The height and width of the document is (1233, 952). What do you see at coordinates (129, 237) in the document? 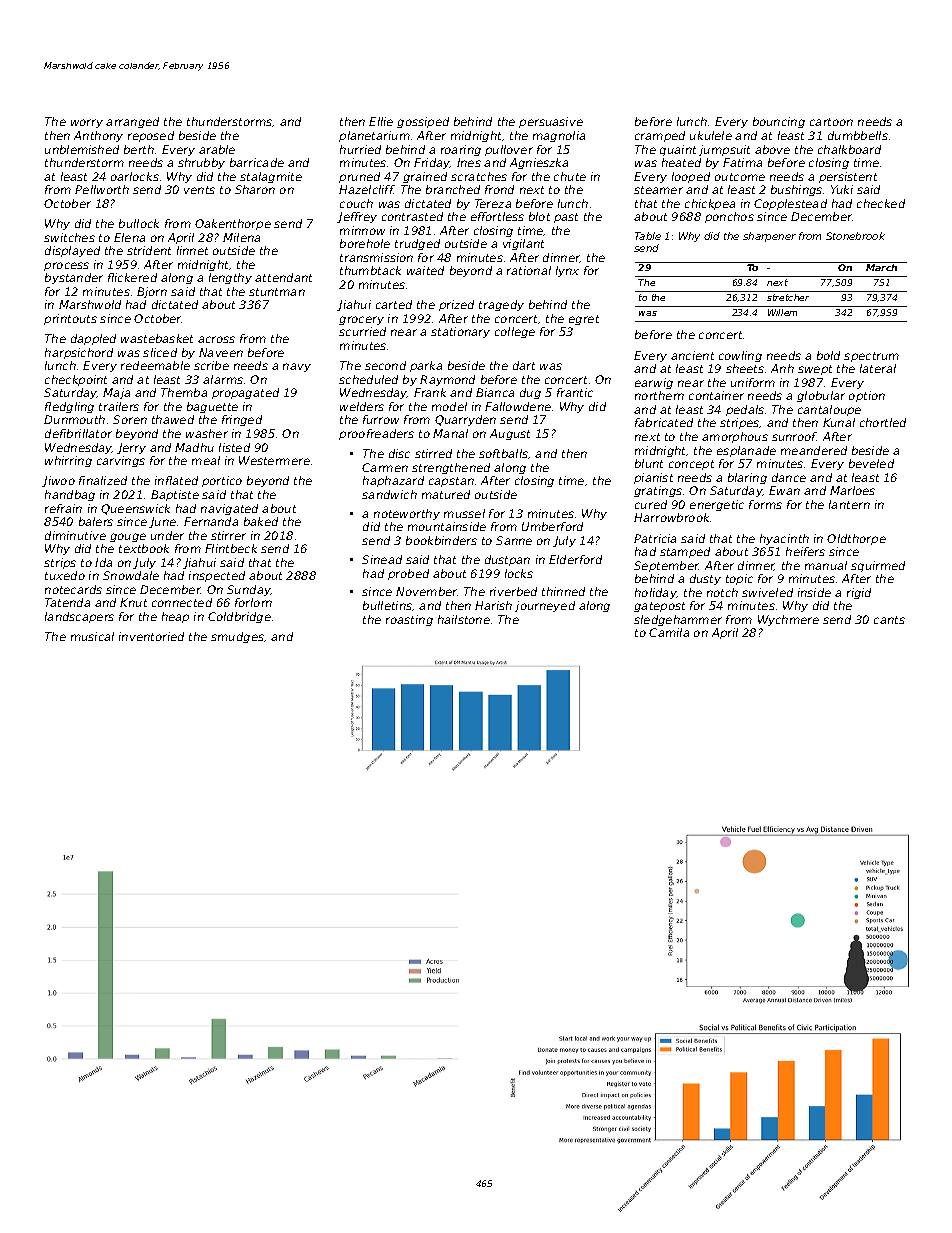
I see `Elena` at bounding box center [129, 237].
